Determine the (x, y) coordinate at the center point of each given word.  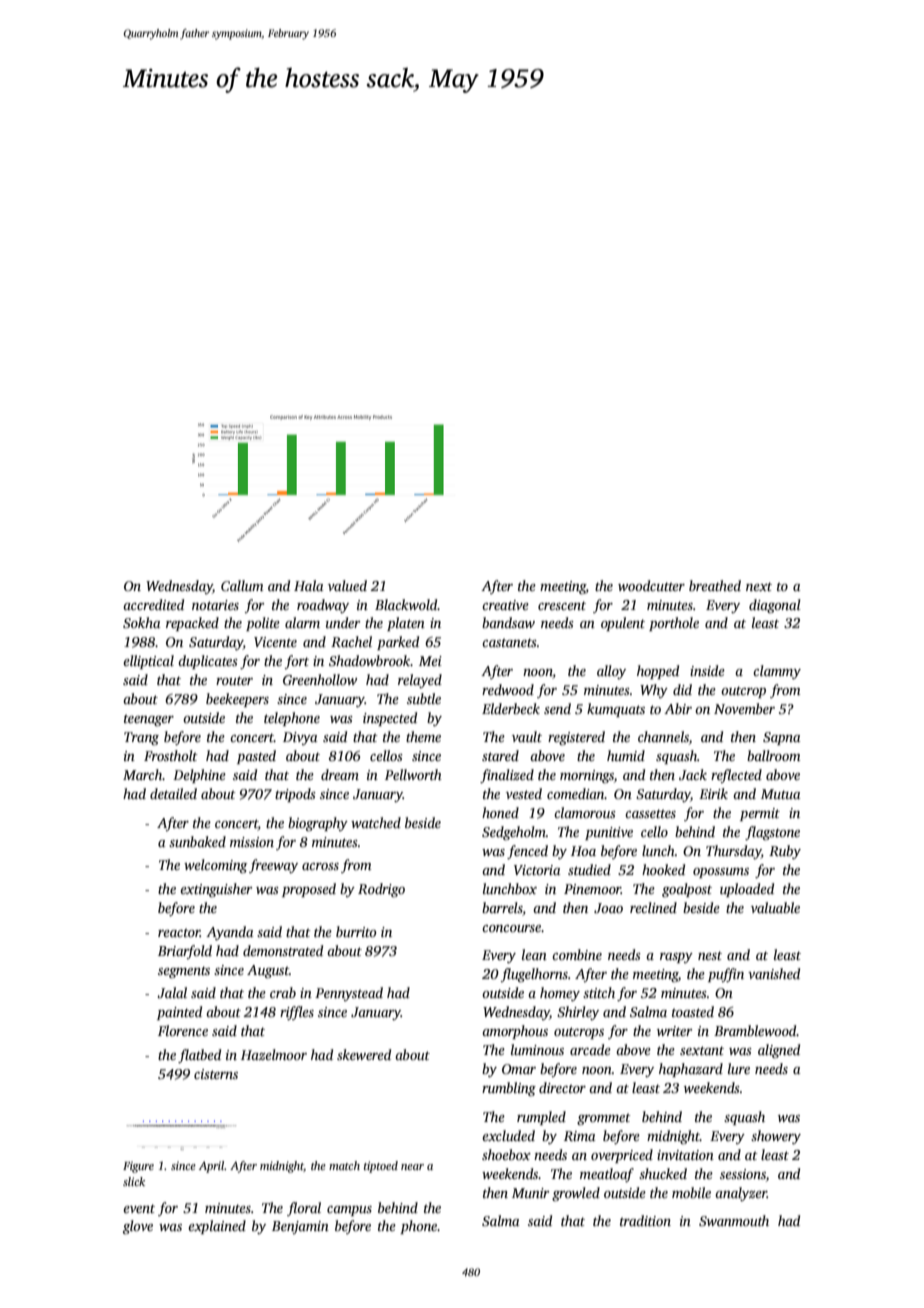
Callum (242, 585)
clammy (777, 672)
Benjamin (300, 1227)
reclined (653, 907)
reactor (179, 932)
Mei (430, 661)
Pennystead (349, 994)
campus (349, 1211)
